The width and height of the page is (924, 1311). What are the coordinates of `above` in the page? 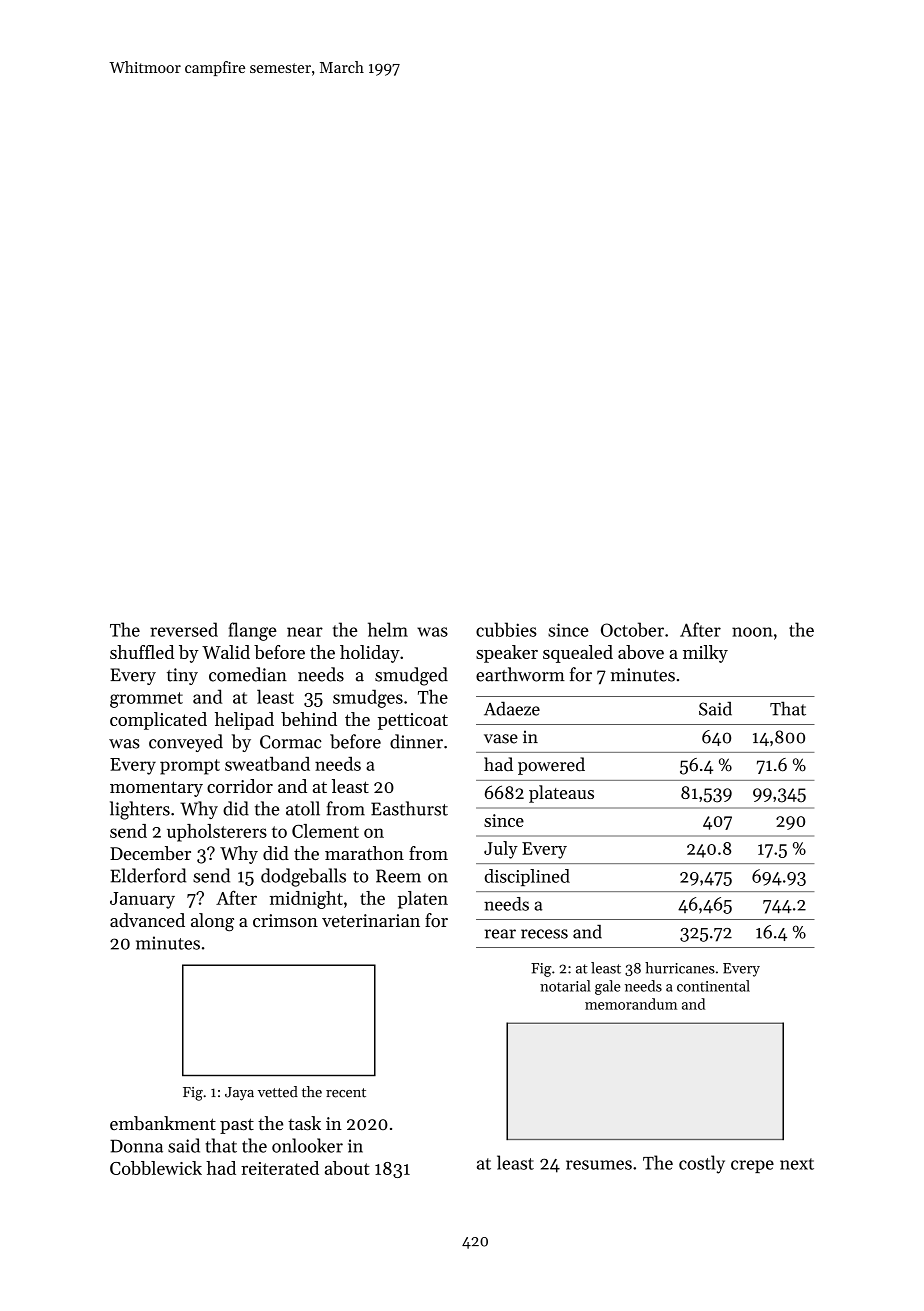 It's located at (641, 652).
